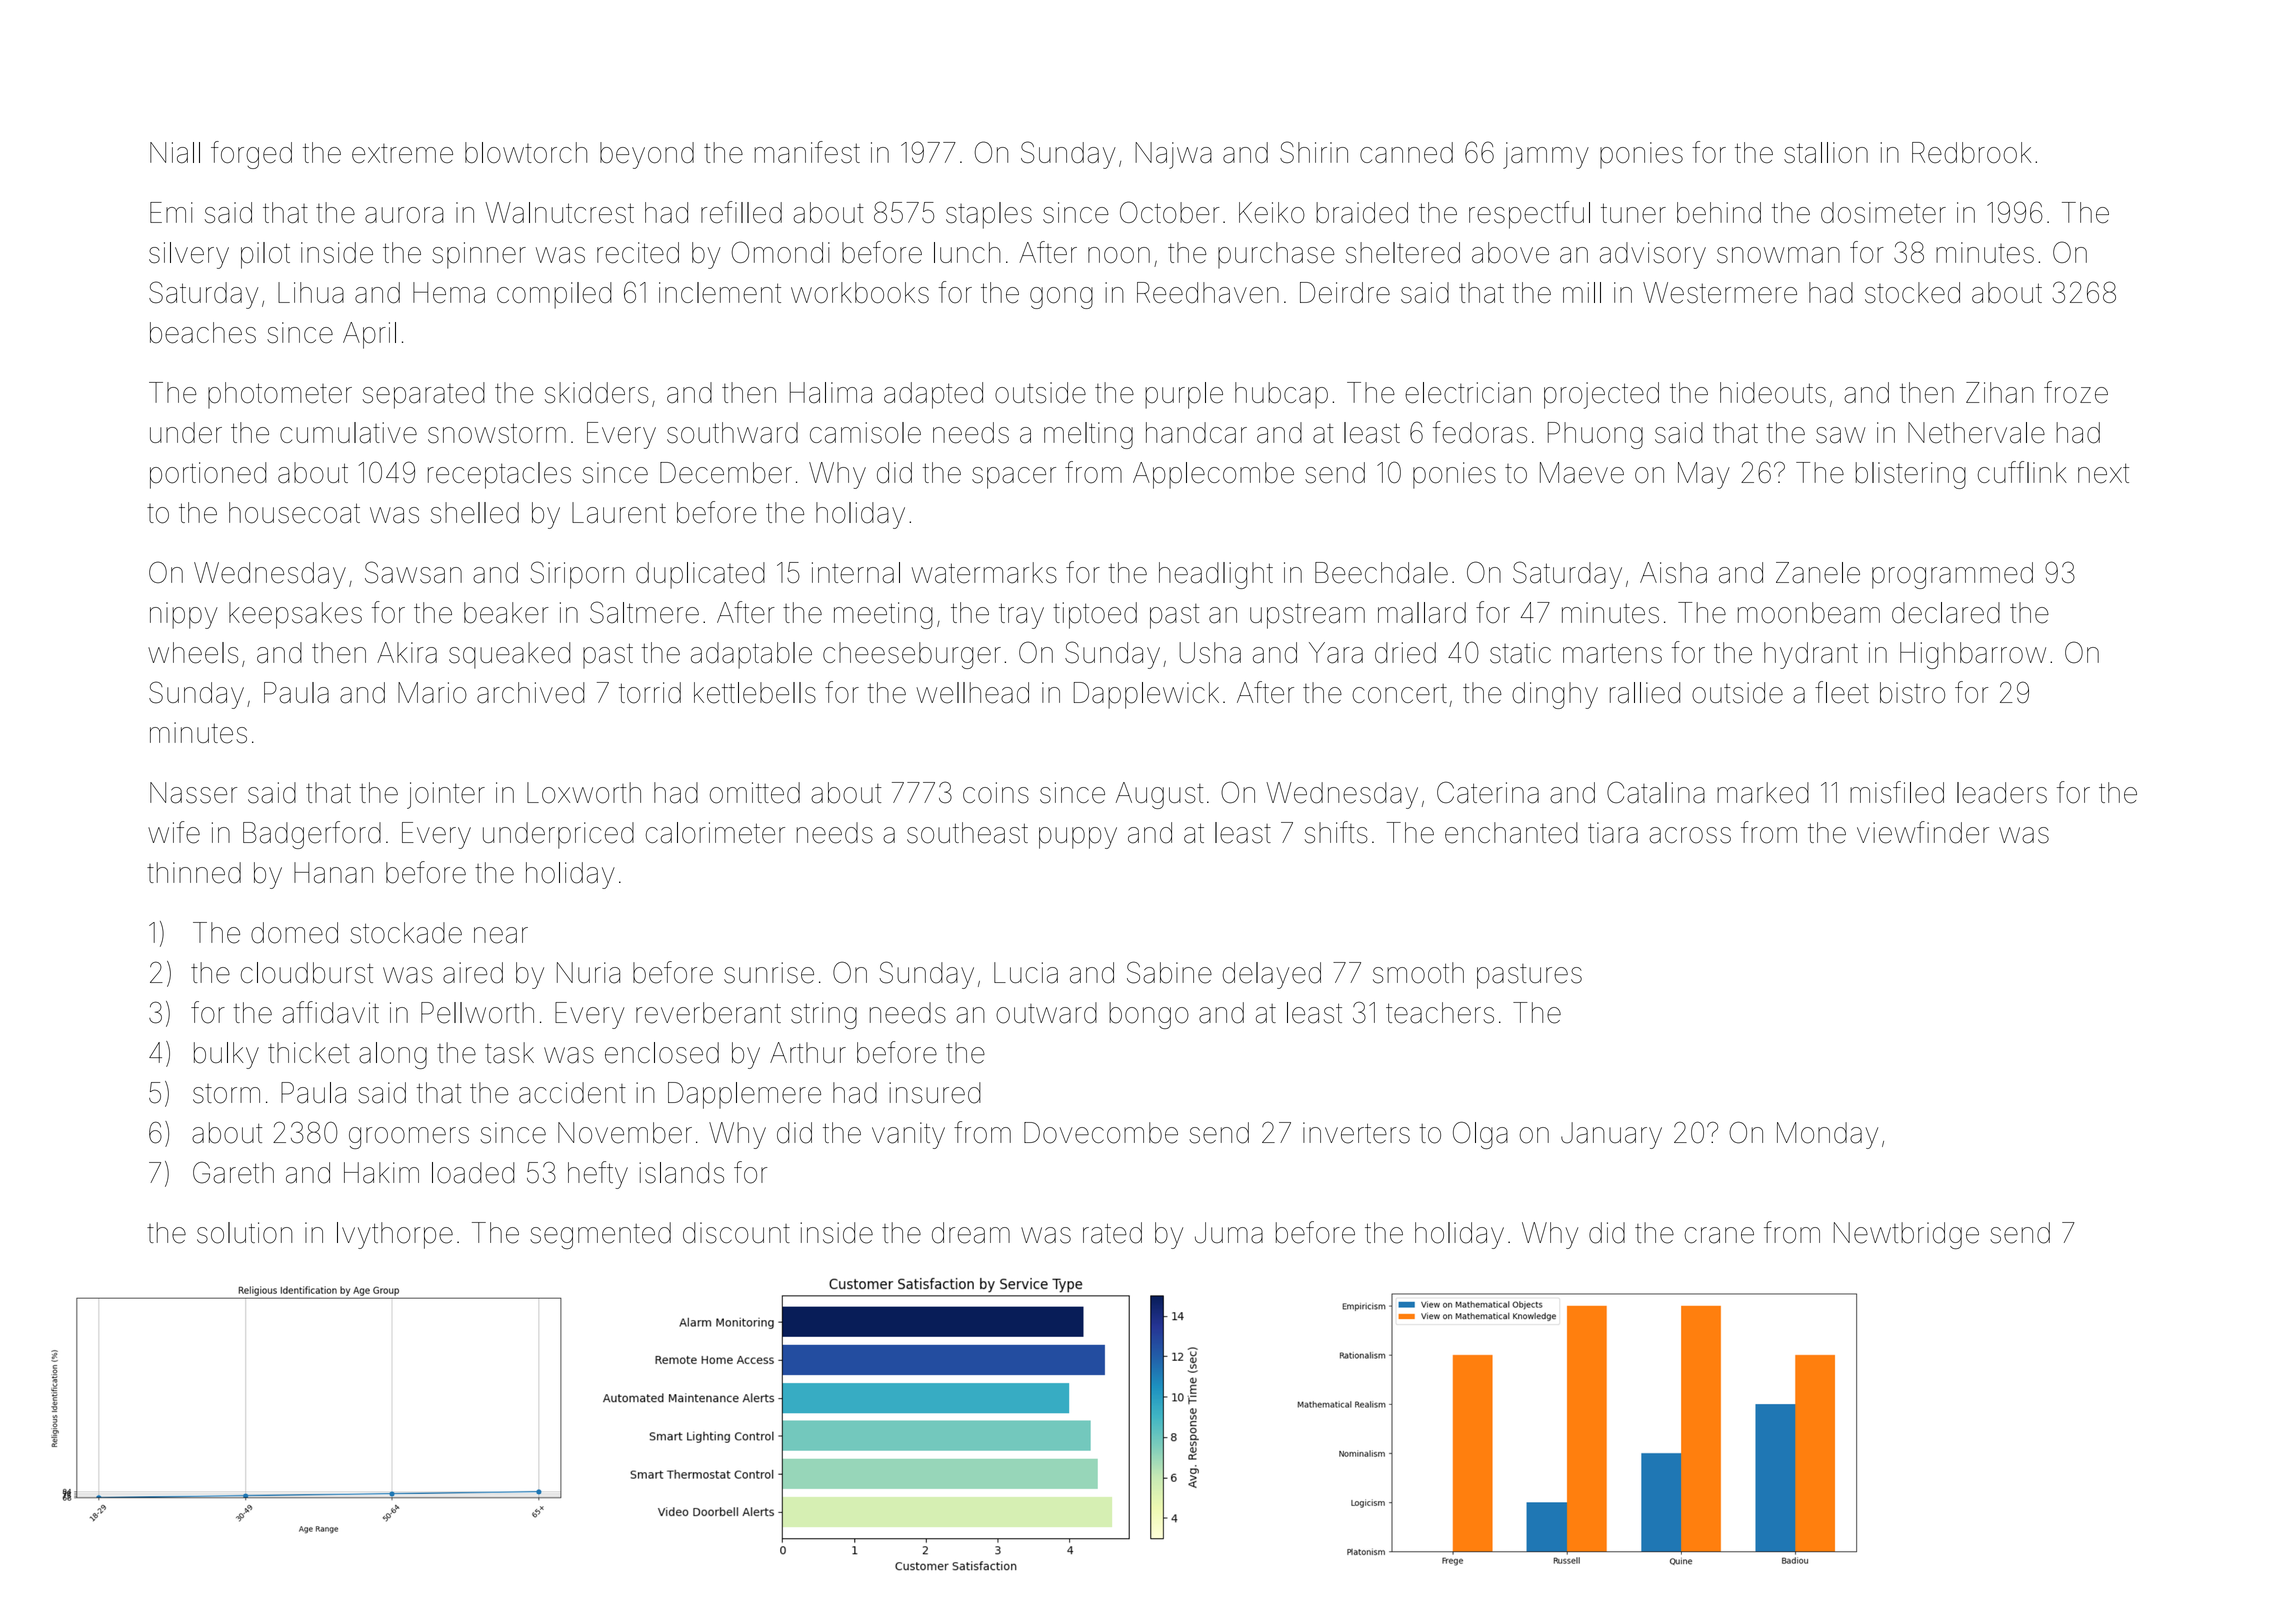  What do you see at coordinates (294, 513) in the screenshot?
I see `housecoat` at bounding box center [294, 513].
